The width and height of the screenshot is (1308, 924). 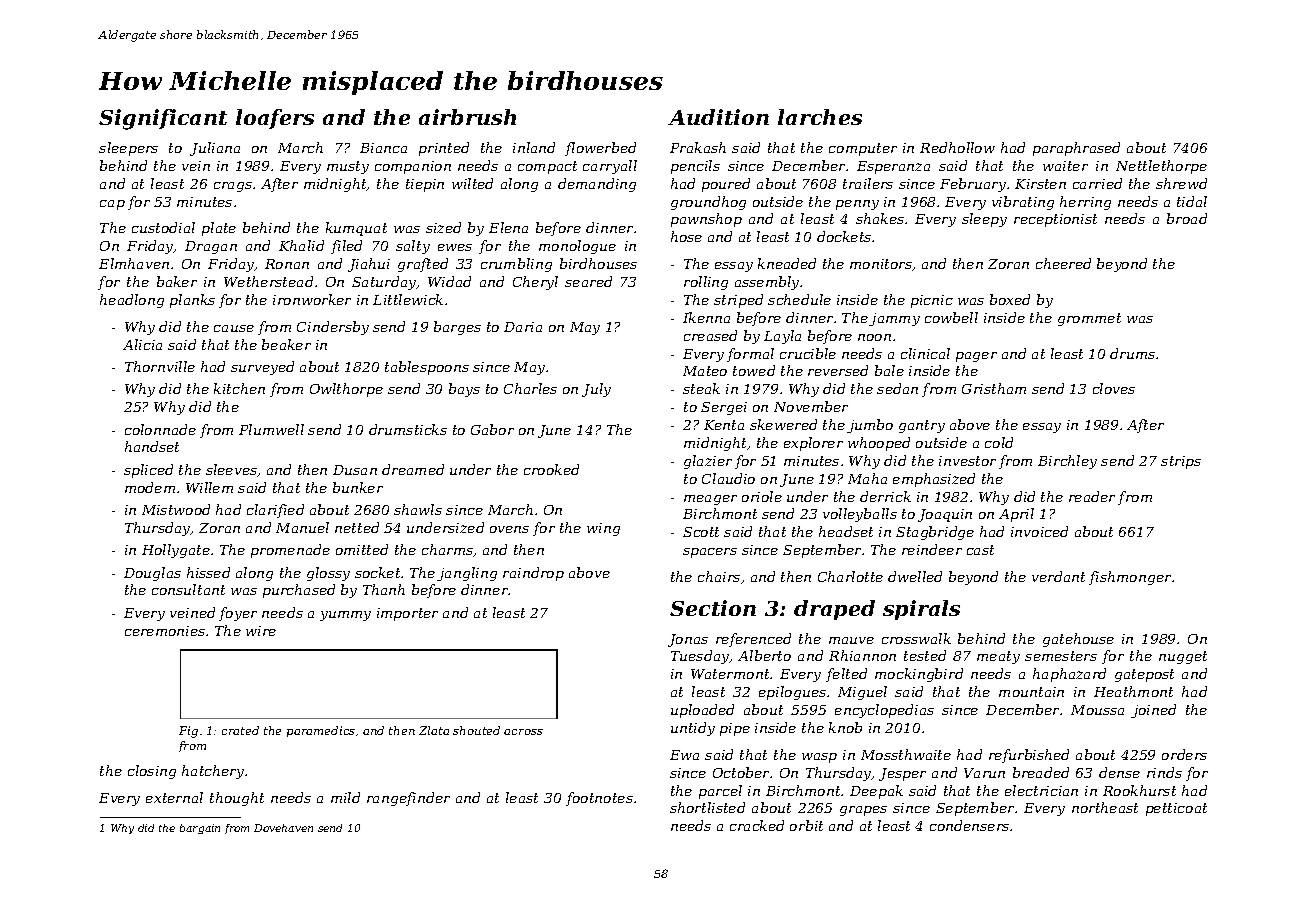 What do you see at coordinates (215, 149) in the screenshot?
I see `Juliana` at bounding box center [215, 149].
